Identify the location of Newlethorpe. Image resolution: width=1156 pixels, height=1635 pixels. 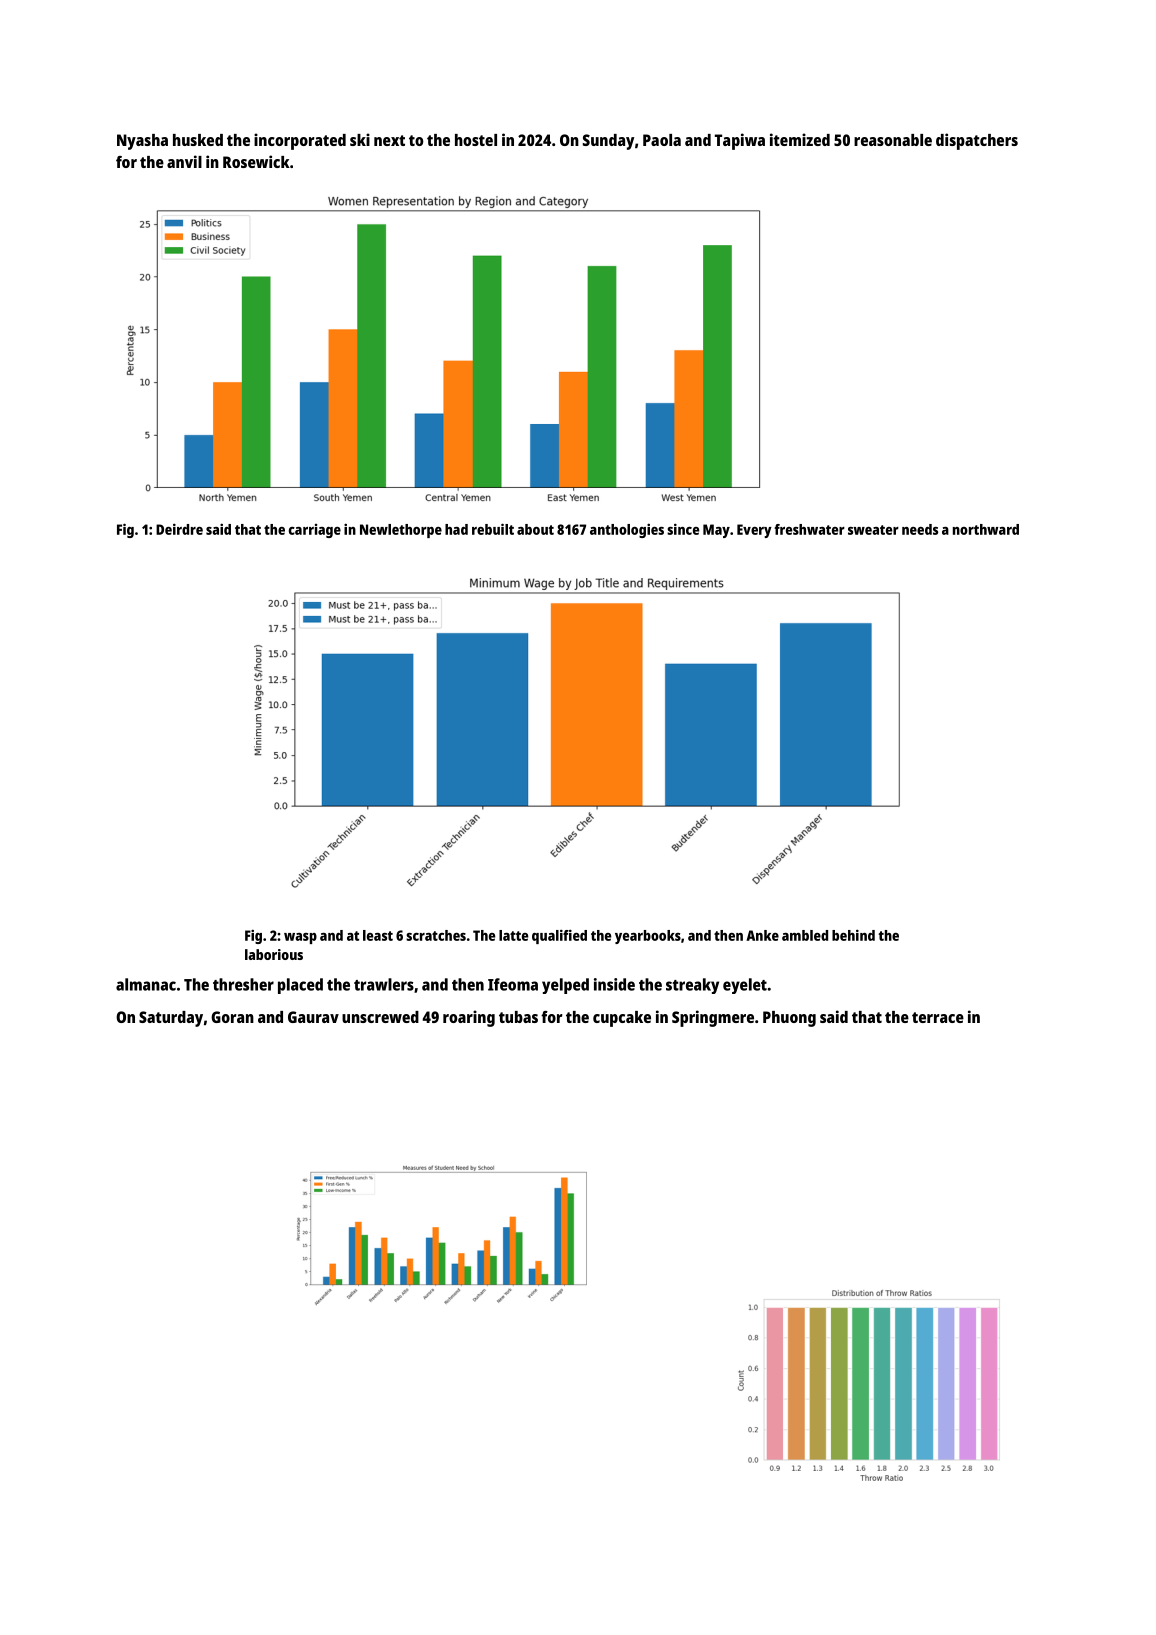
(401, 531).
